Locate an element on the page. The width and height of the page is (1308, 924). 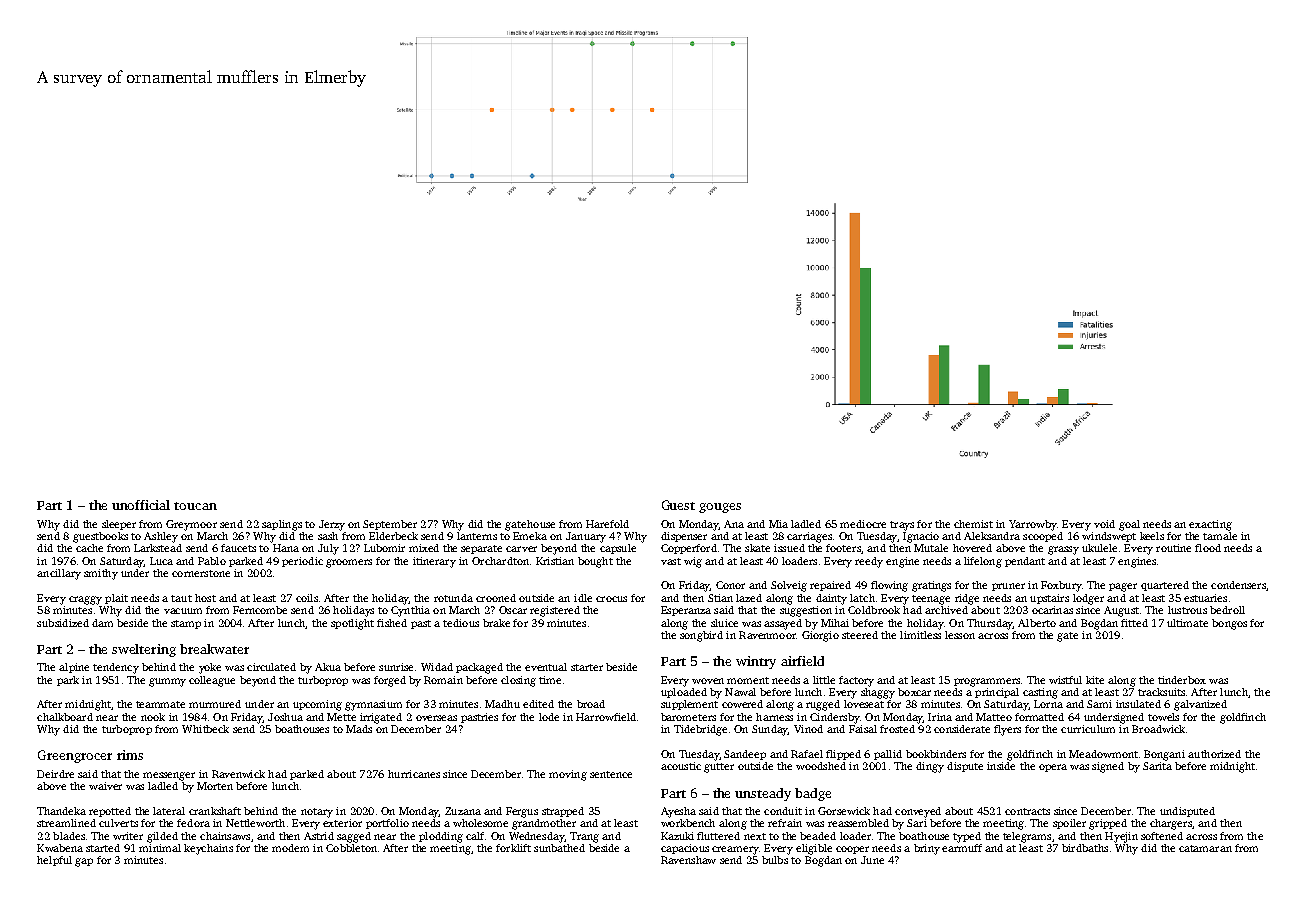
bulbs is located at coordinates (775, 860).
